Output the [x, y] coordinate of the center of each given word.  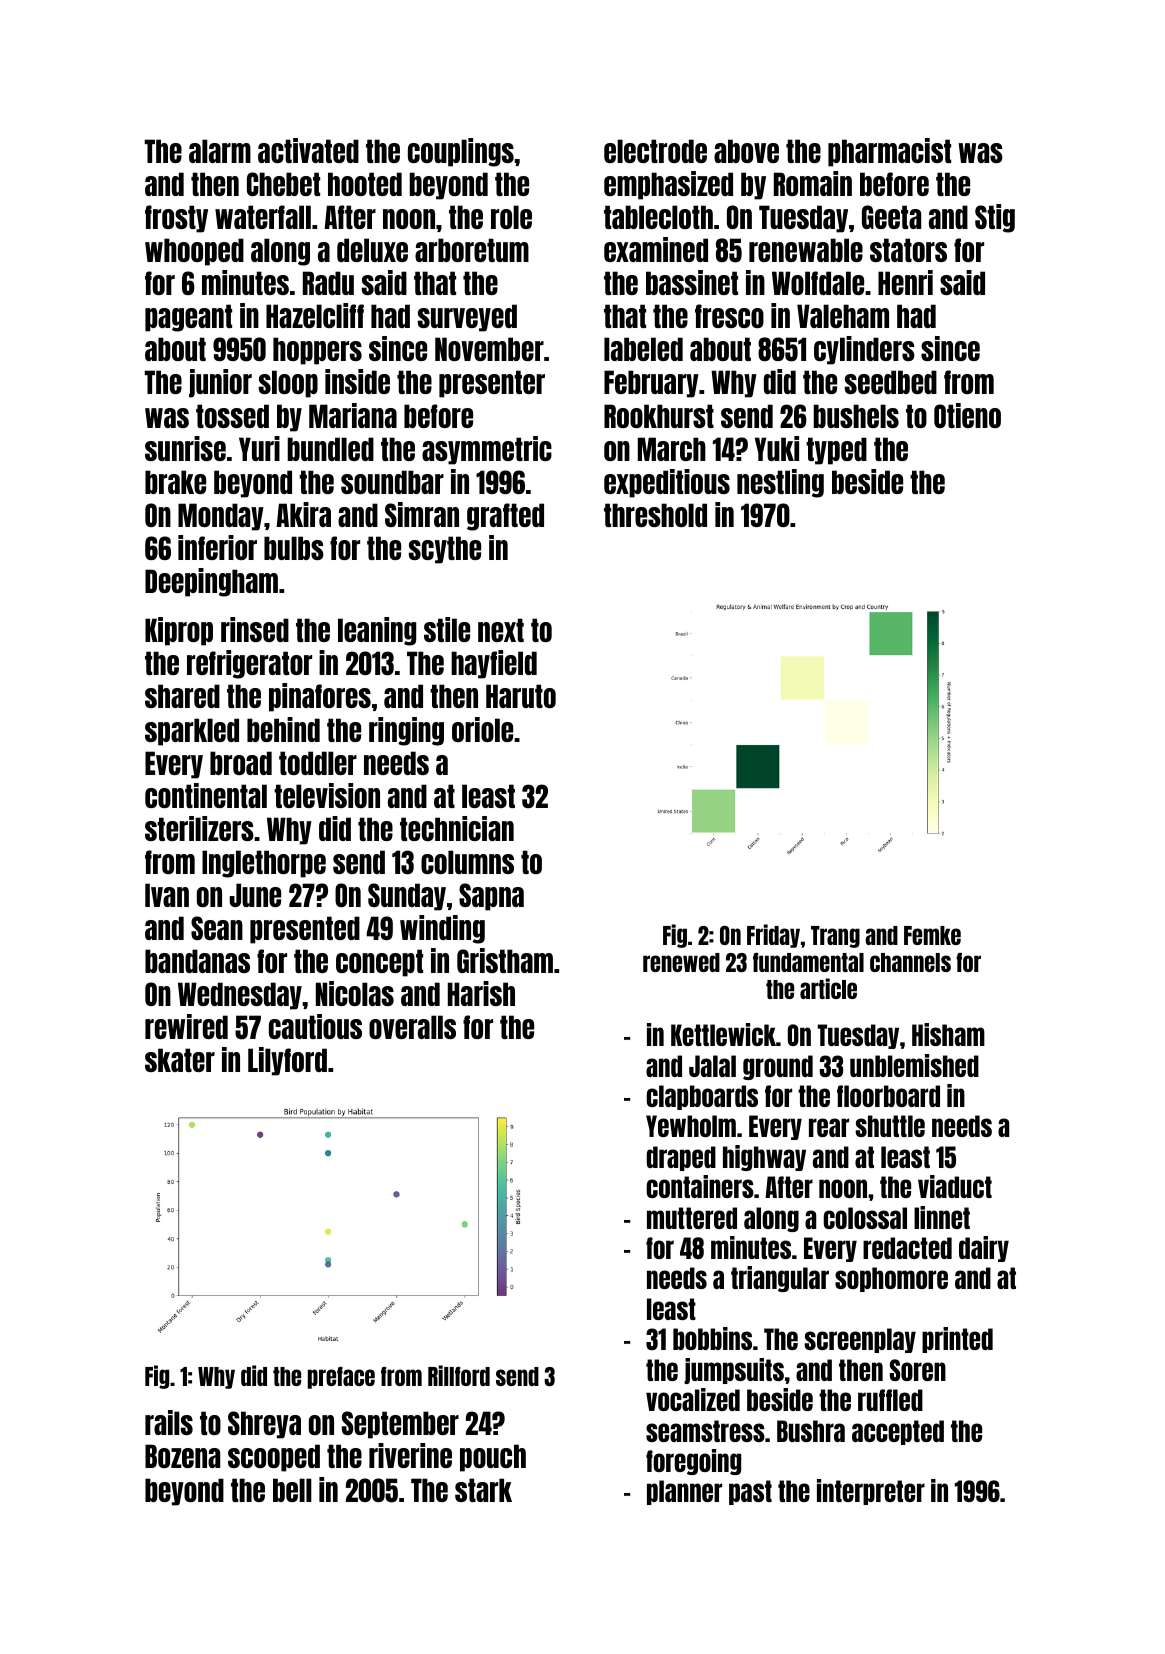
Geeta [891, 217]
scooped [274, 1458]
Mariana [353, 415]
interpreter [871, 1492]
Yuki [777, 448]
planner [684, 1492]
